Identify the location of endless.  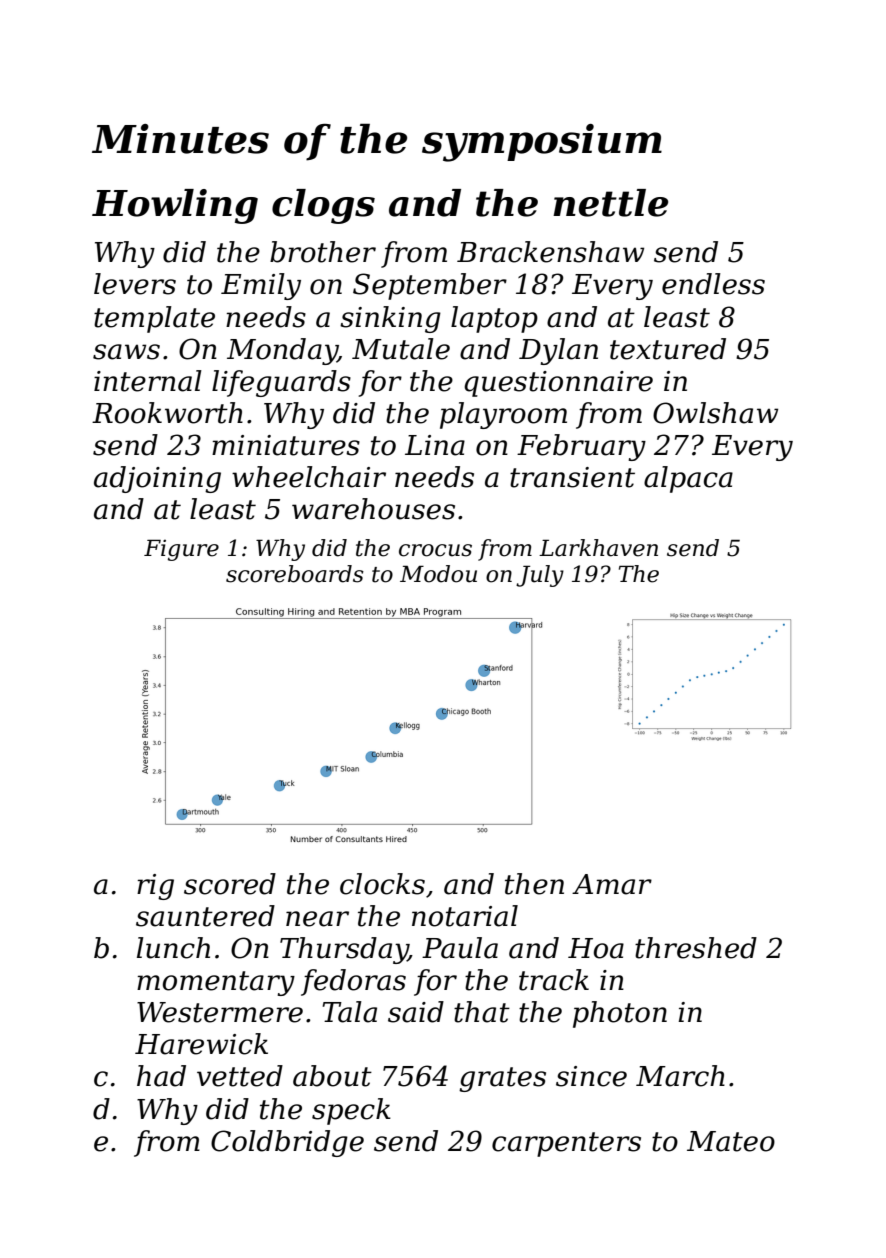
(713, 284).
